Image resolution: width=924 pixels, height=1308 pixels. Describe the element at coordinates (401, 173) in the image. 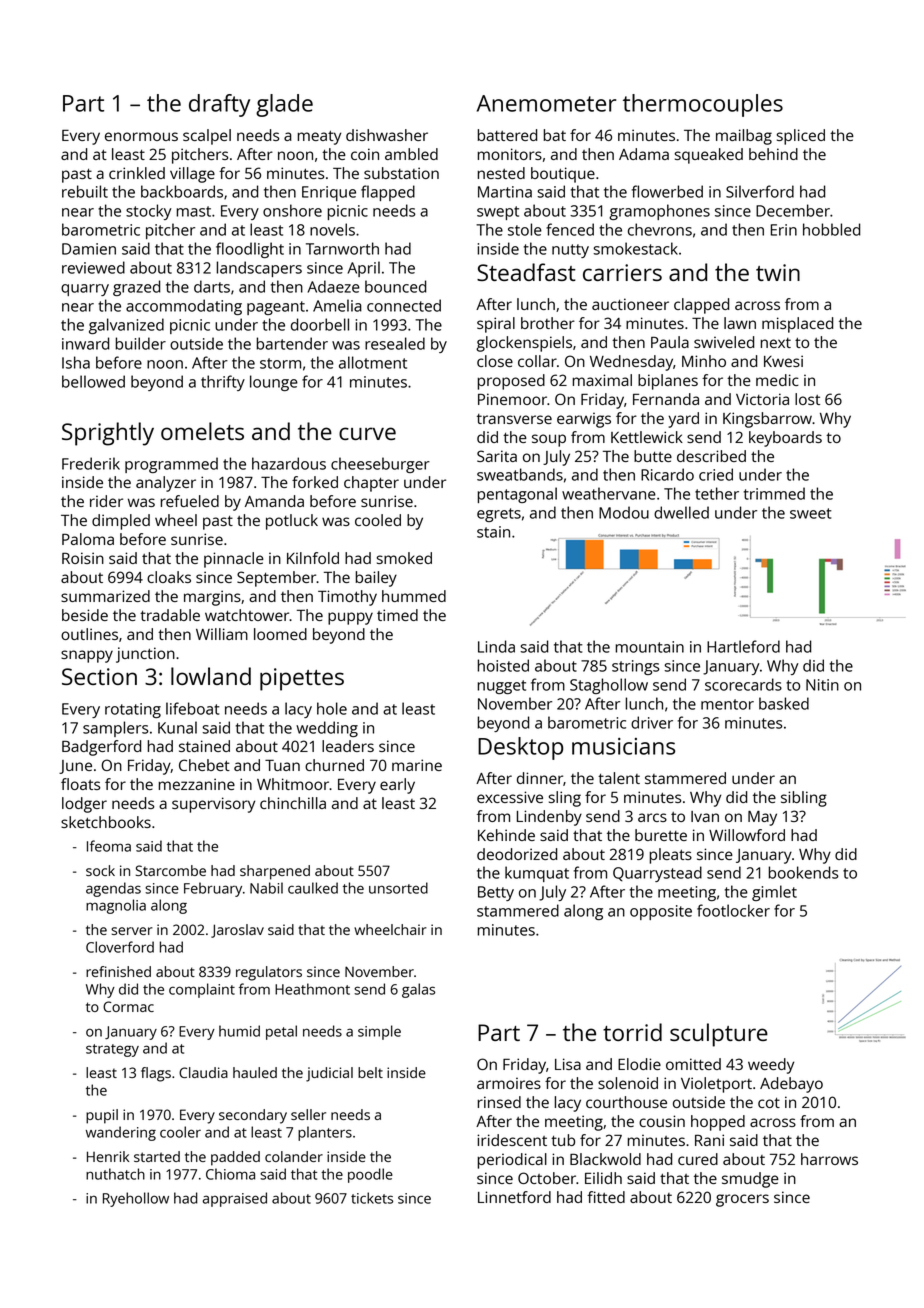

I see `substation` at that location.
